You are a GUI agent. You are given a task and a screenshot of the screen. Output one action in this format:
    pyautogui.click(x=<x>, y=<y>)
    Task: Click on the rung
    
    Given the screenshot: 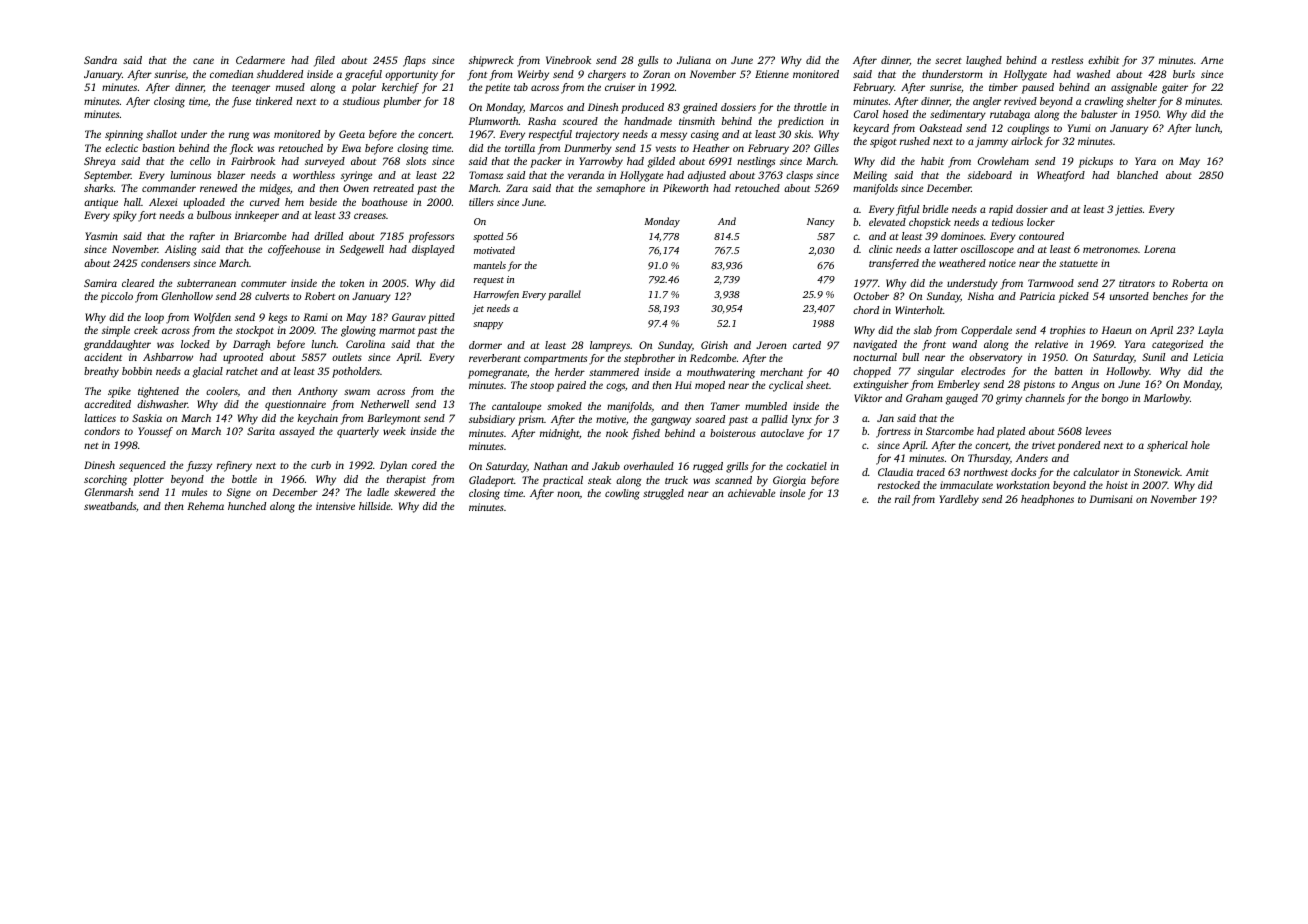 What is the action you would take?
    pyautogui.click(x=239, y=136)
